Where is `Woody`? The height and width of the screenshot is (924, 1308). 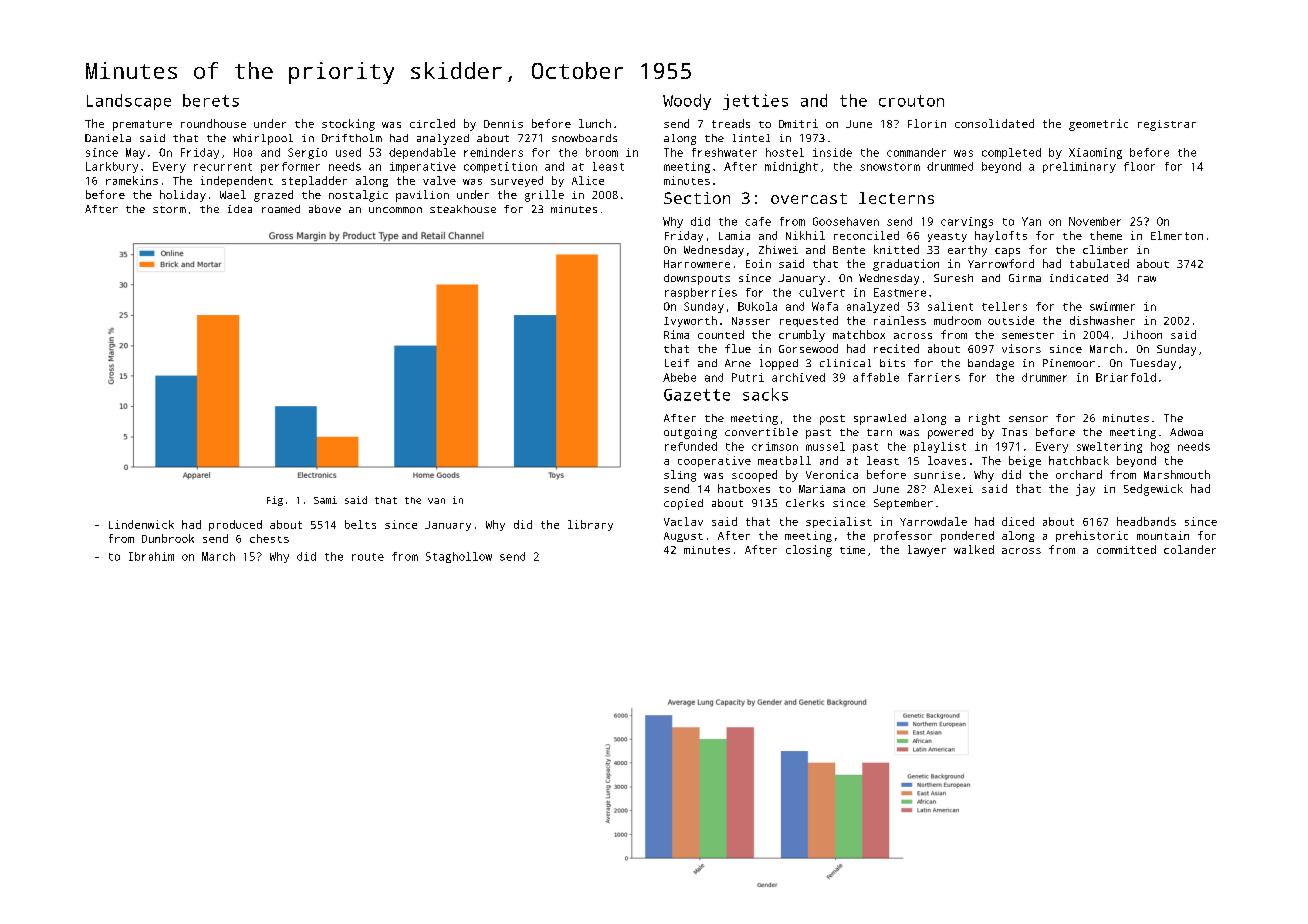
Woody is located at coordinates (687, 102).
